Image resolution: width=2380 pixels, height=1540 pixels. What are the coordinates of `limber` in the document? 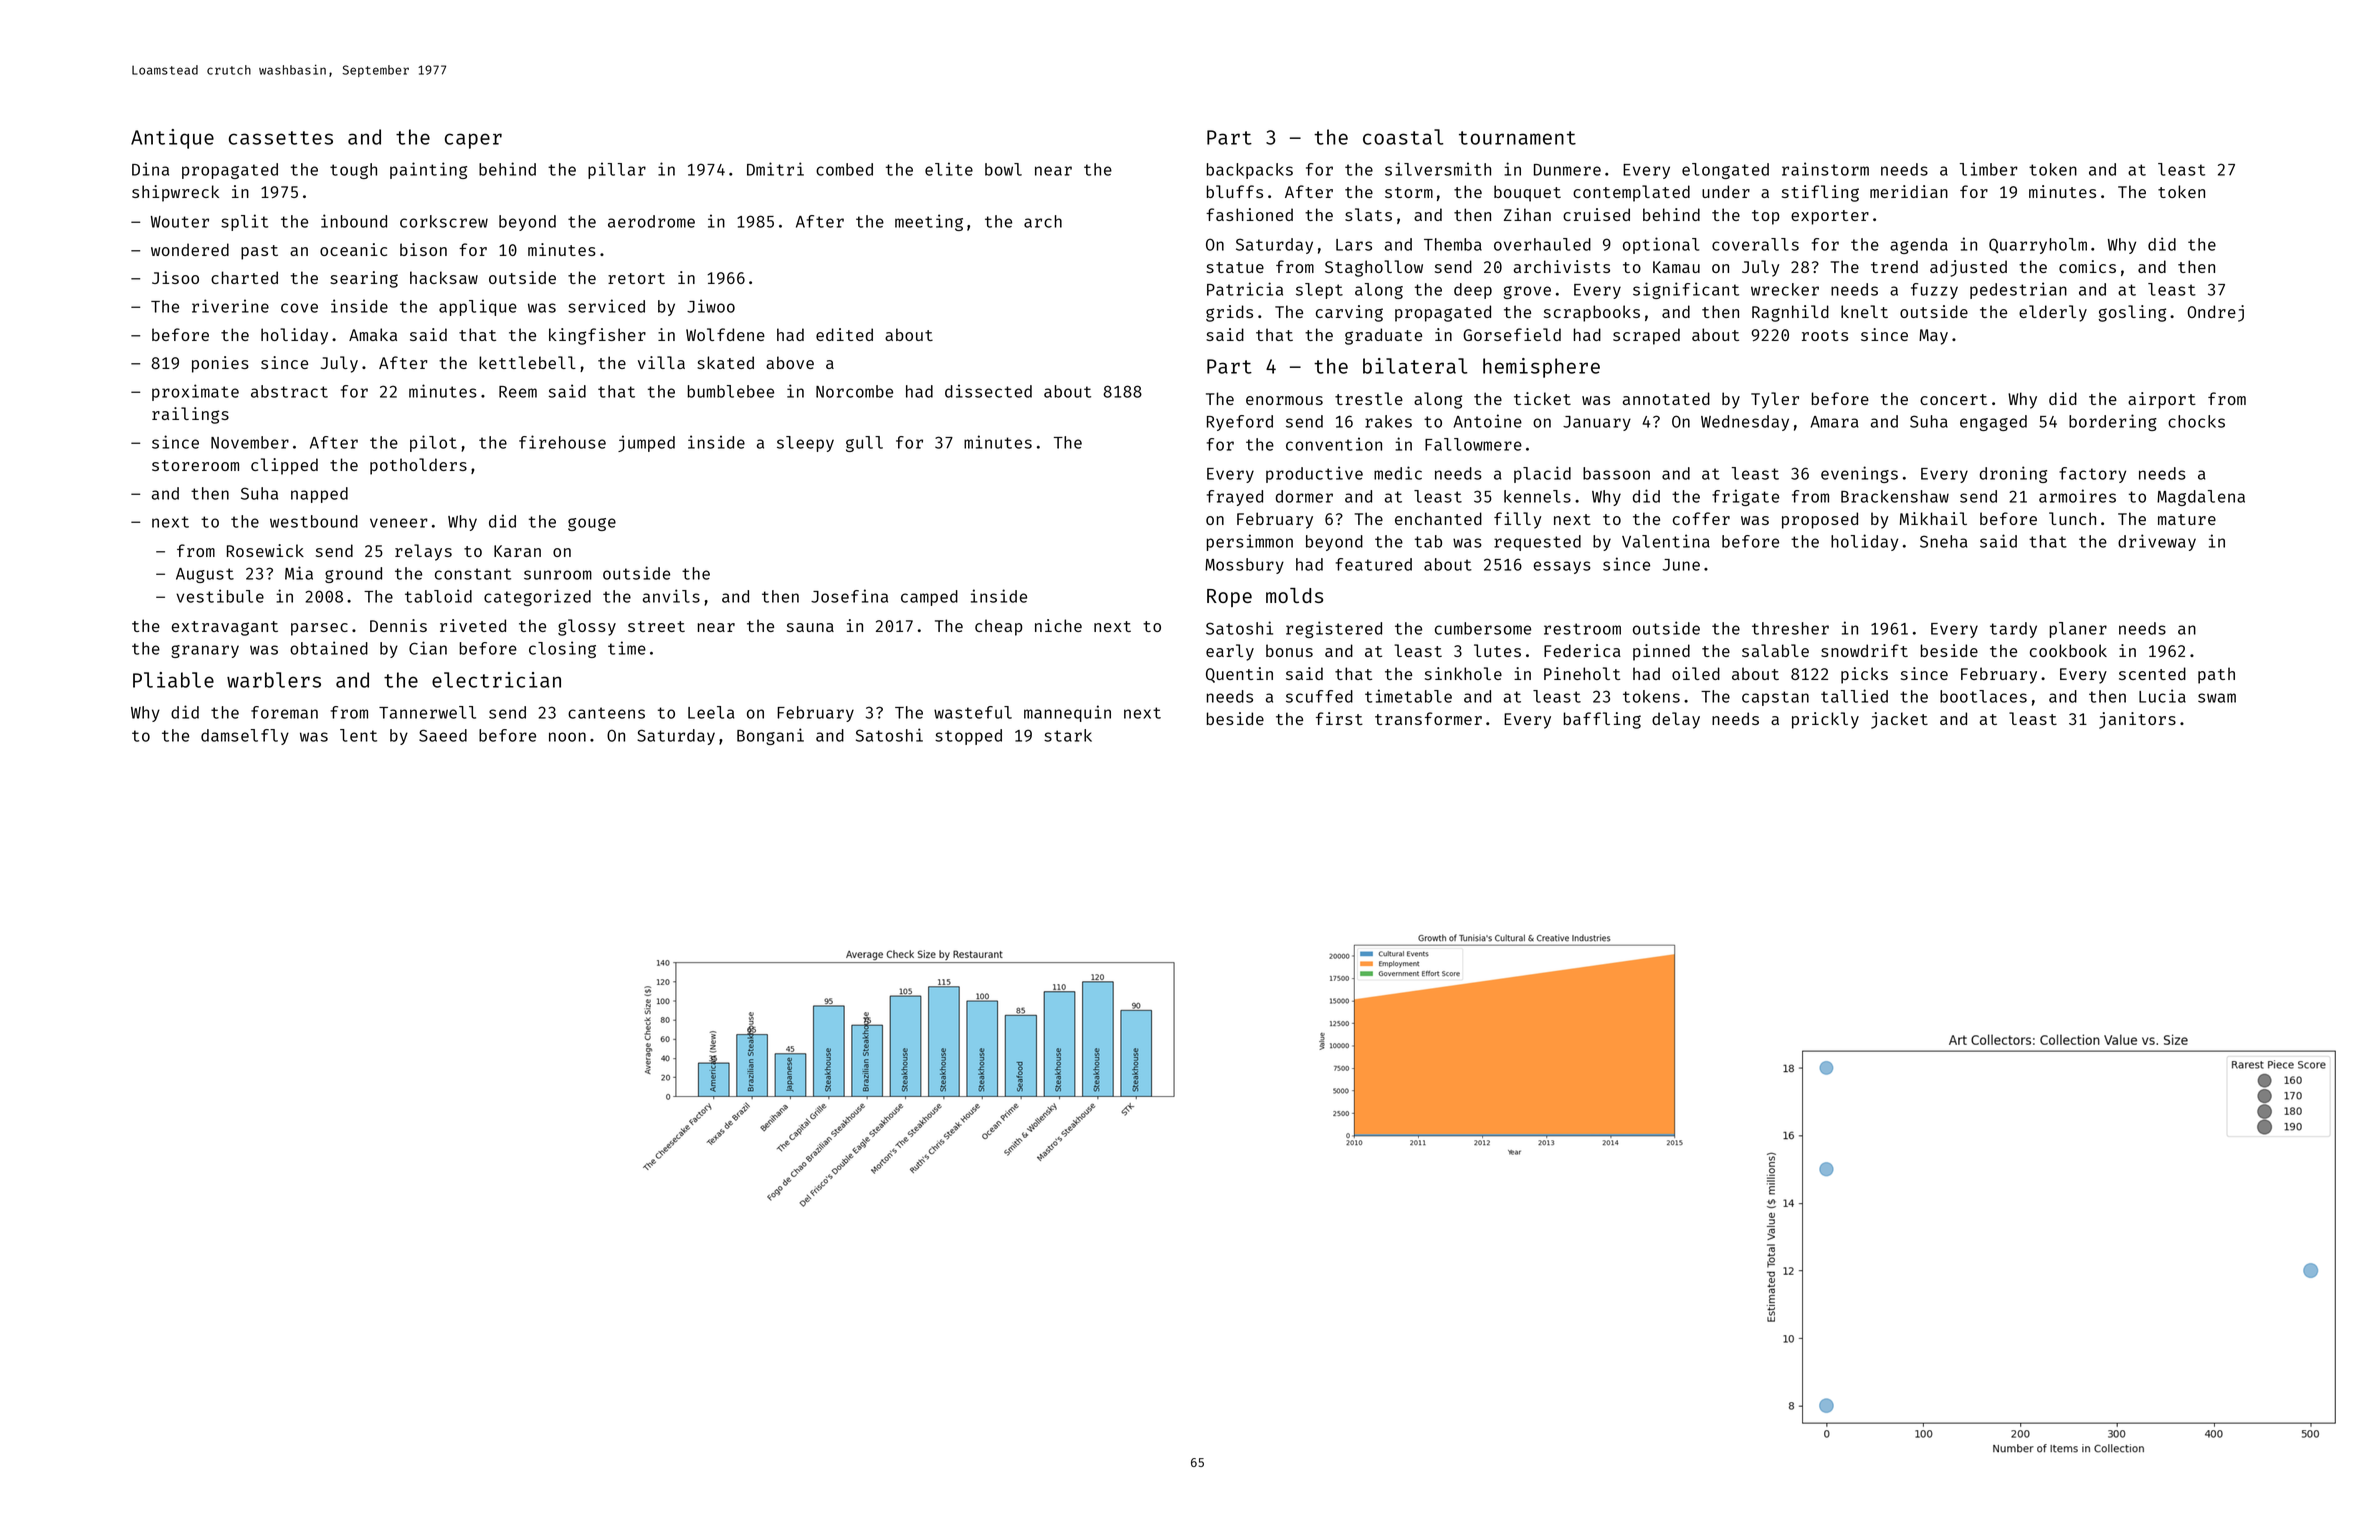 It's located at (1989, 169).
